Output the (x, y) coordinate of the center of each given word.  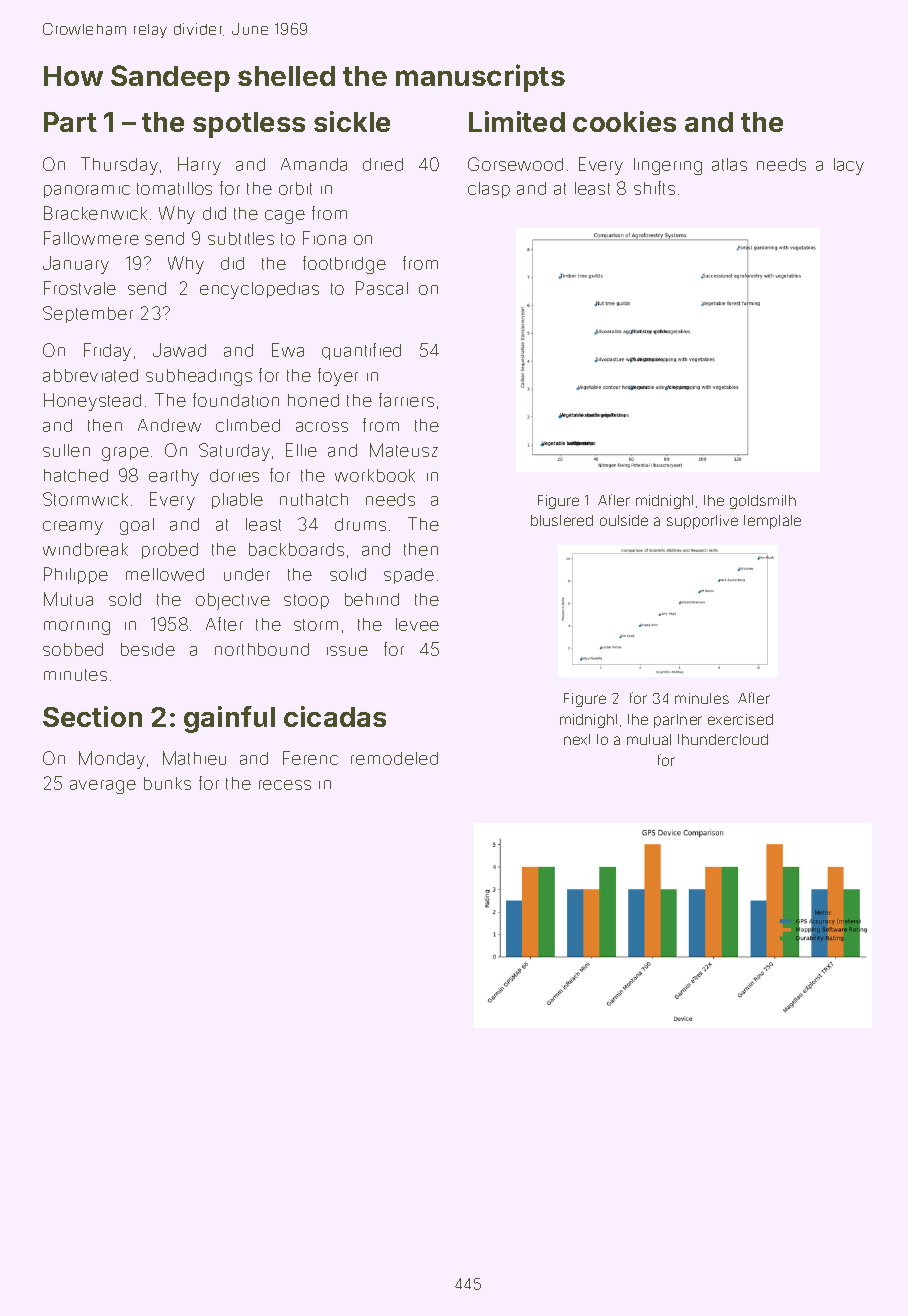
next (577, 739)
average (103, 787)
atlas (729, 164)
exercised (740, 719)
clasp (489, 190)
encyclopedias (259, 290)
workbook (375, 475)
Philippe (76, 575)
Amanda (314, 164)
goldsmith (763, 502)
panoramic (87, 191)
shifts (654, 188)
